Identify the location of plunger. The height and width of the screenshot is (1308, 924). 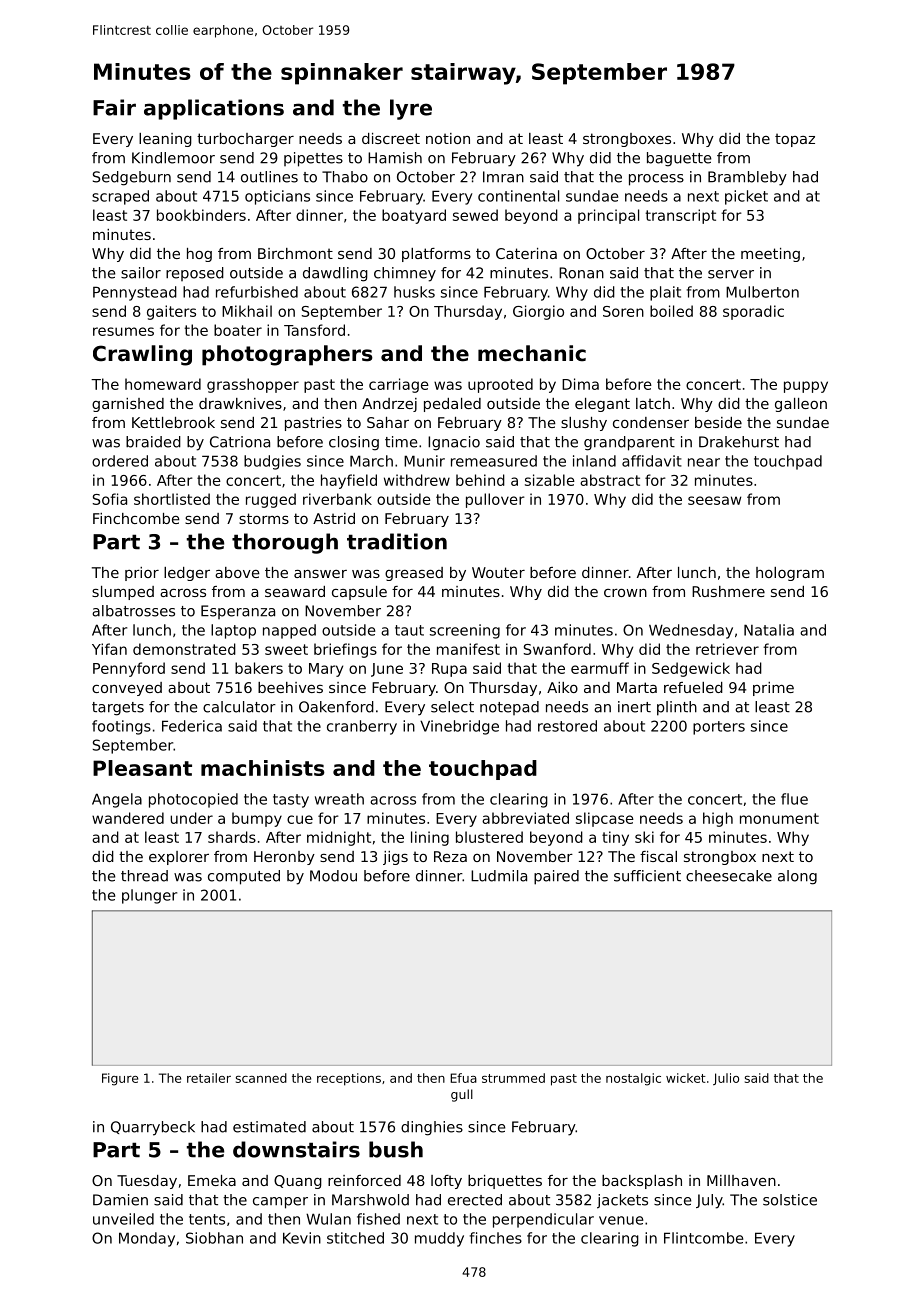
(149, 896).
